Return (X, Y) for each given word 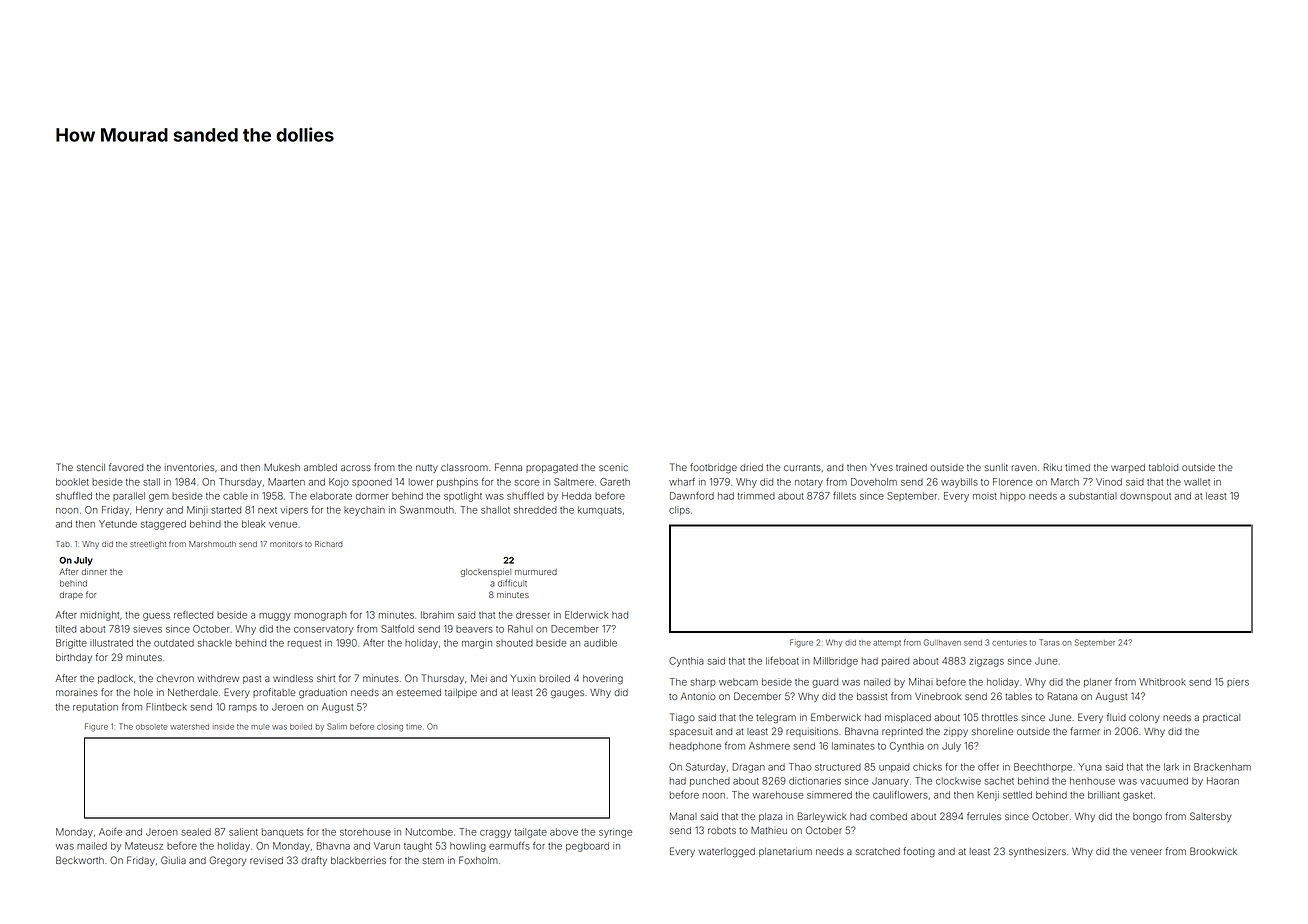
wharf (682, 482)
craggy (495, 834)
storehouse (365, 832)
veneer (1146, 852)
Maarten (286, 482)
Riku (1053, 467)
